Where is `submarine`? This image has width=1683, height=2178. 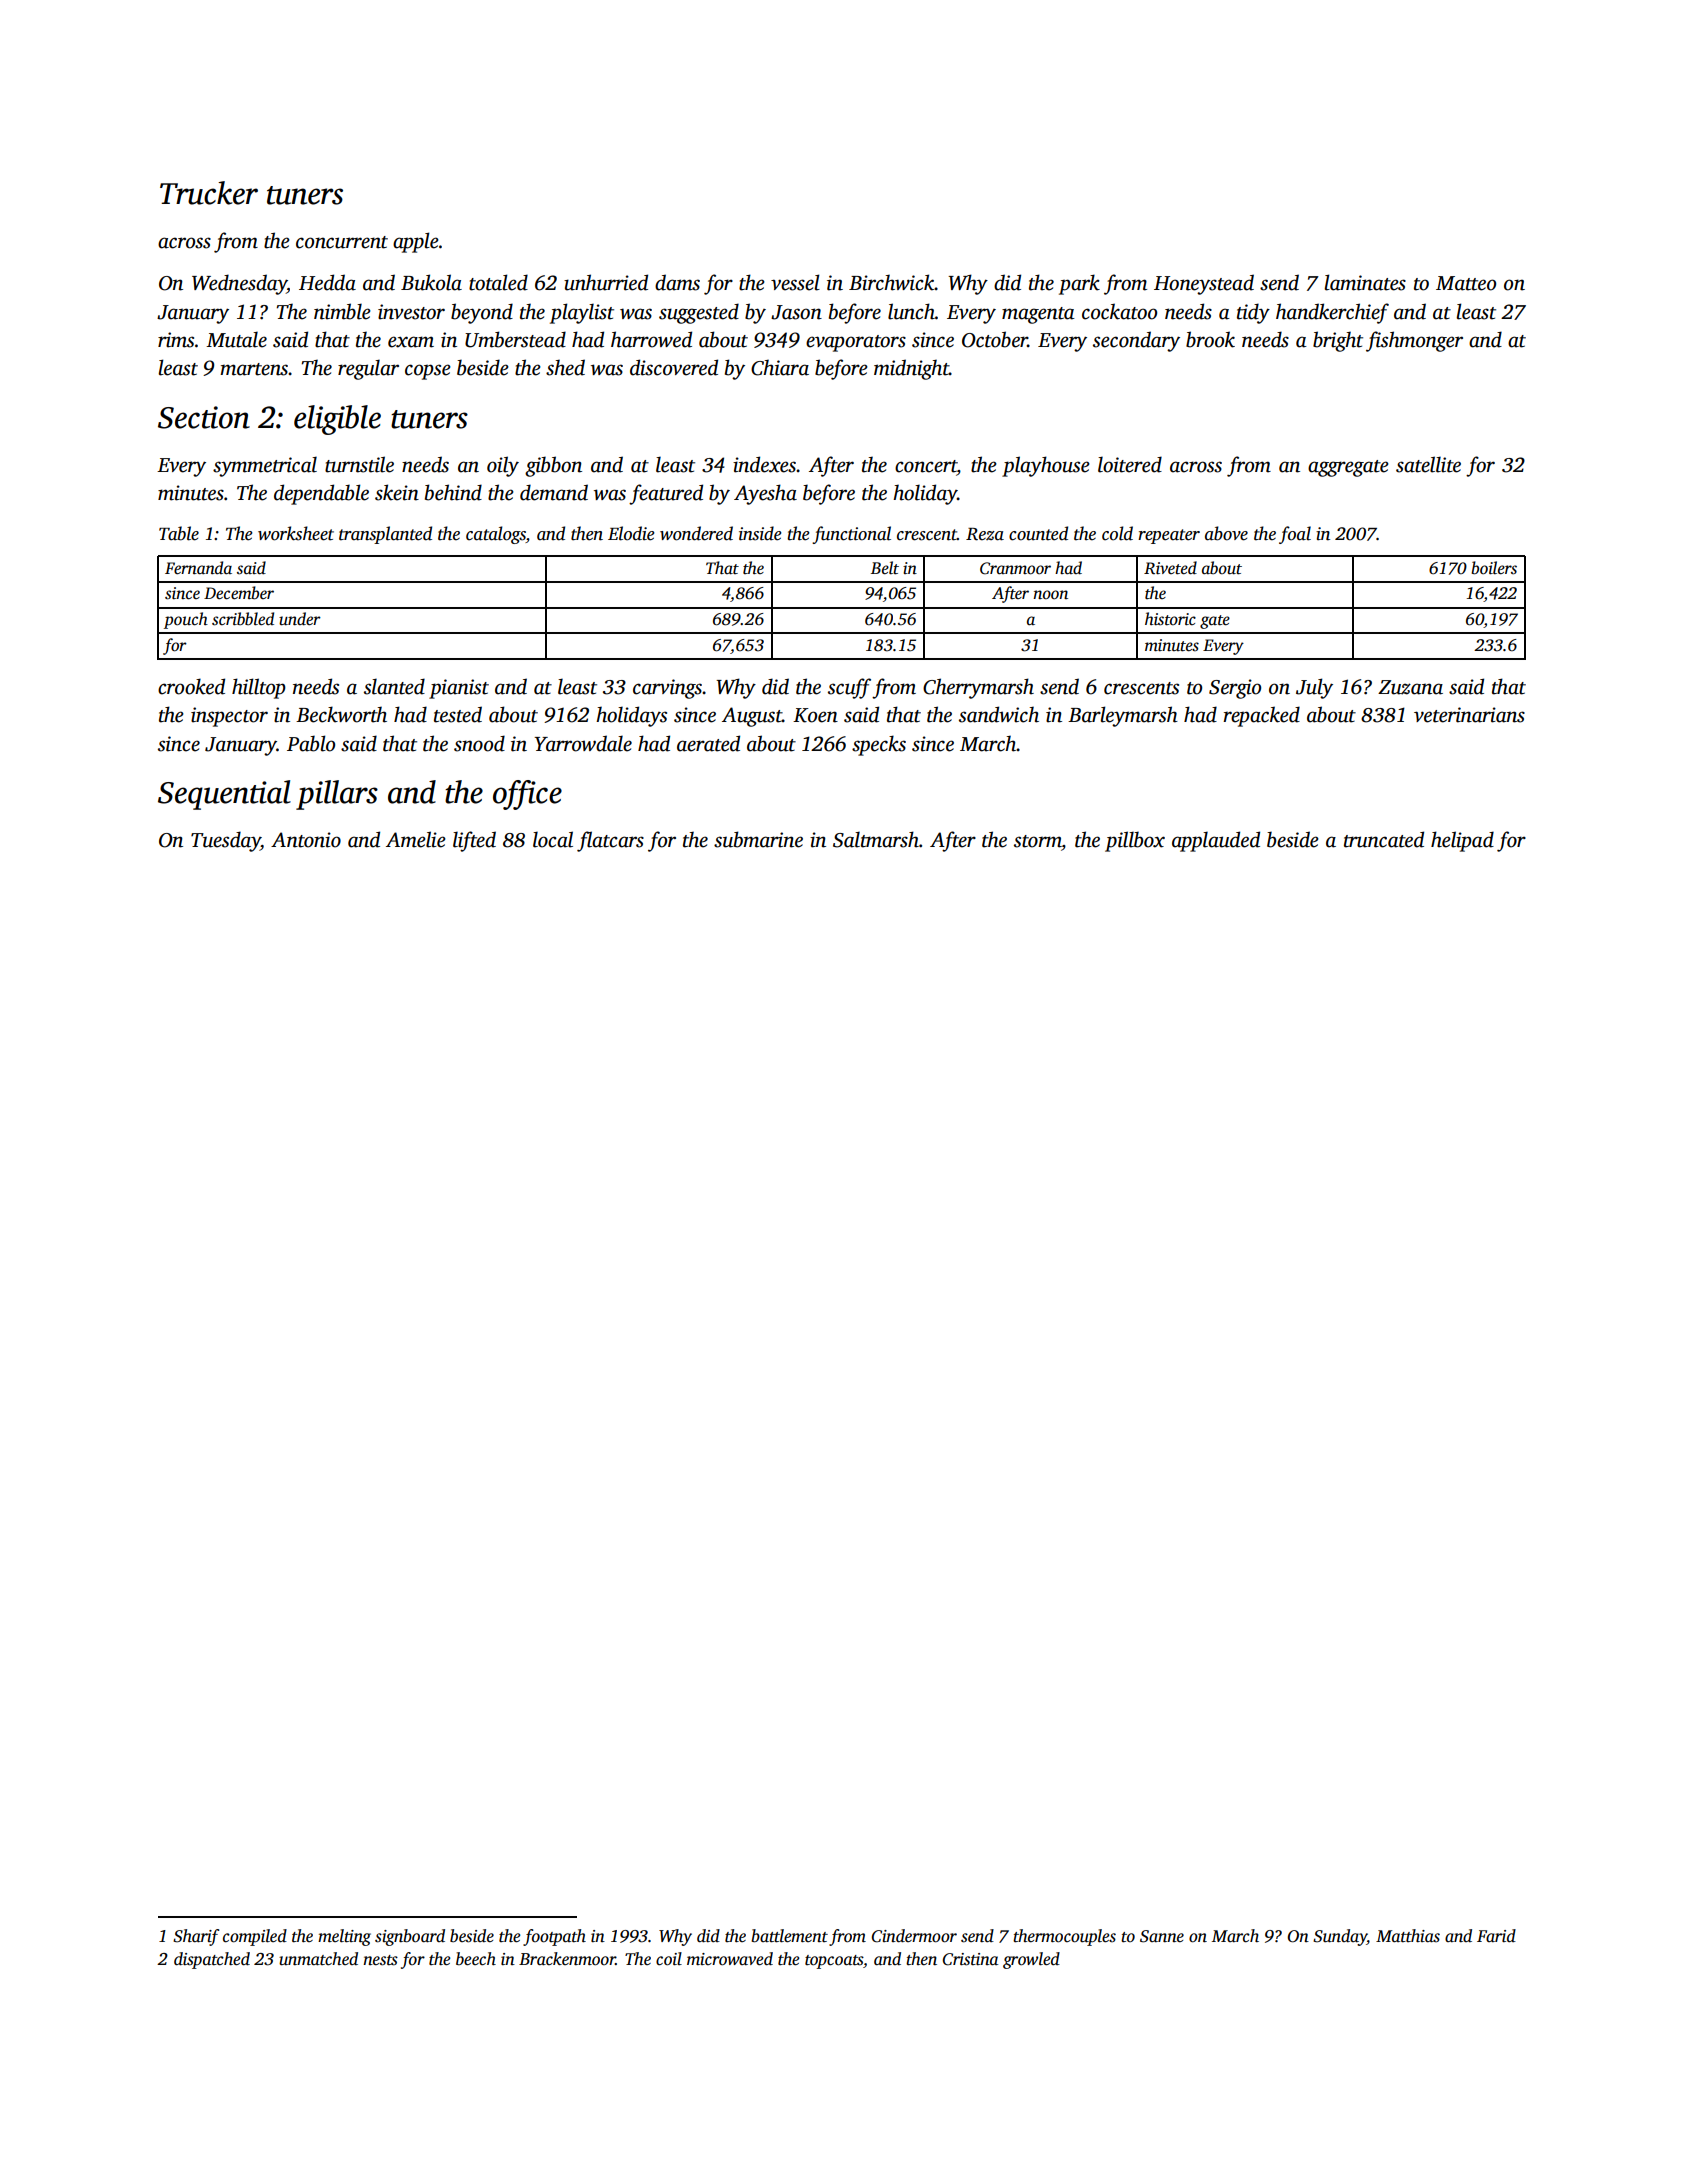 submarine is located at coordinates (758, 839).
